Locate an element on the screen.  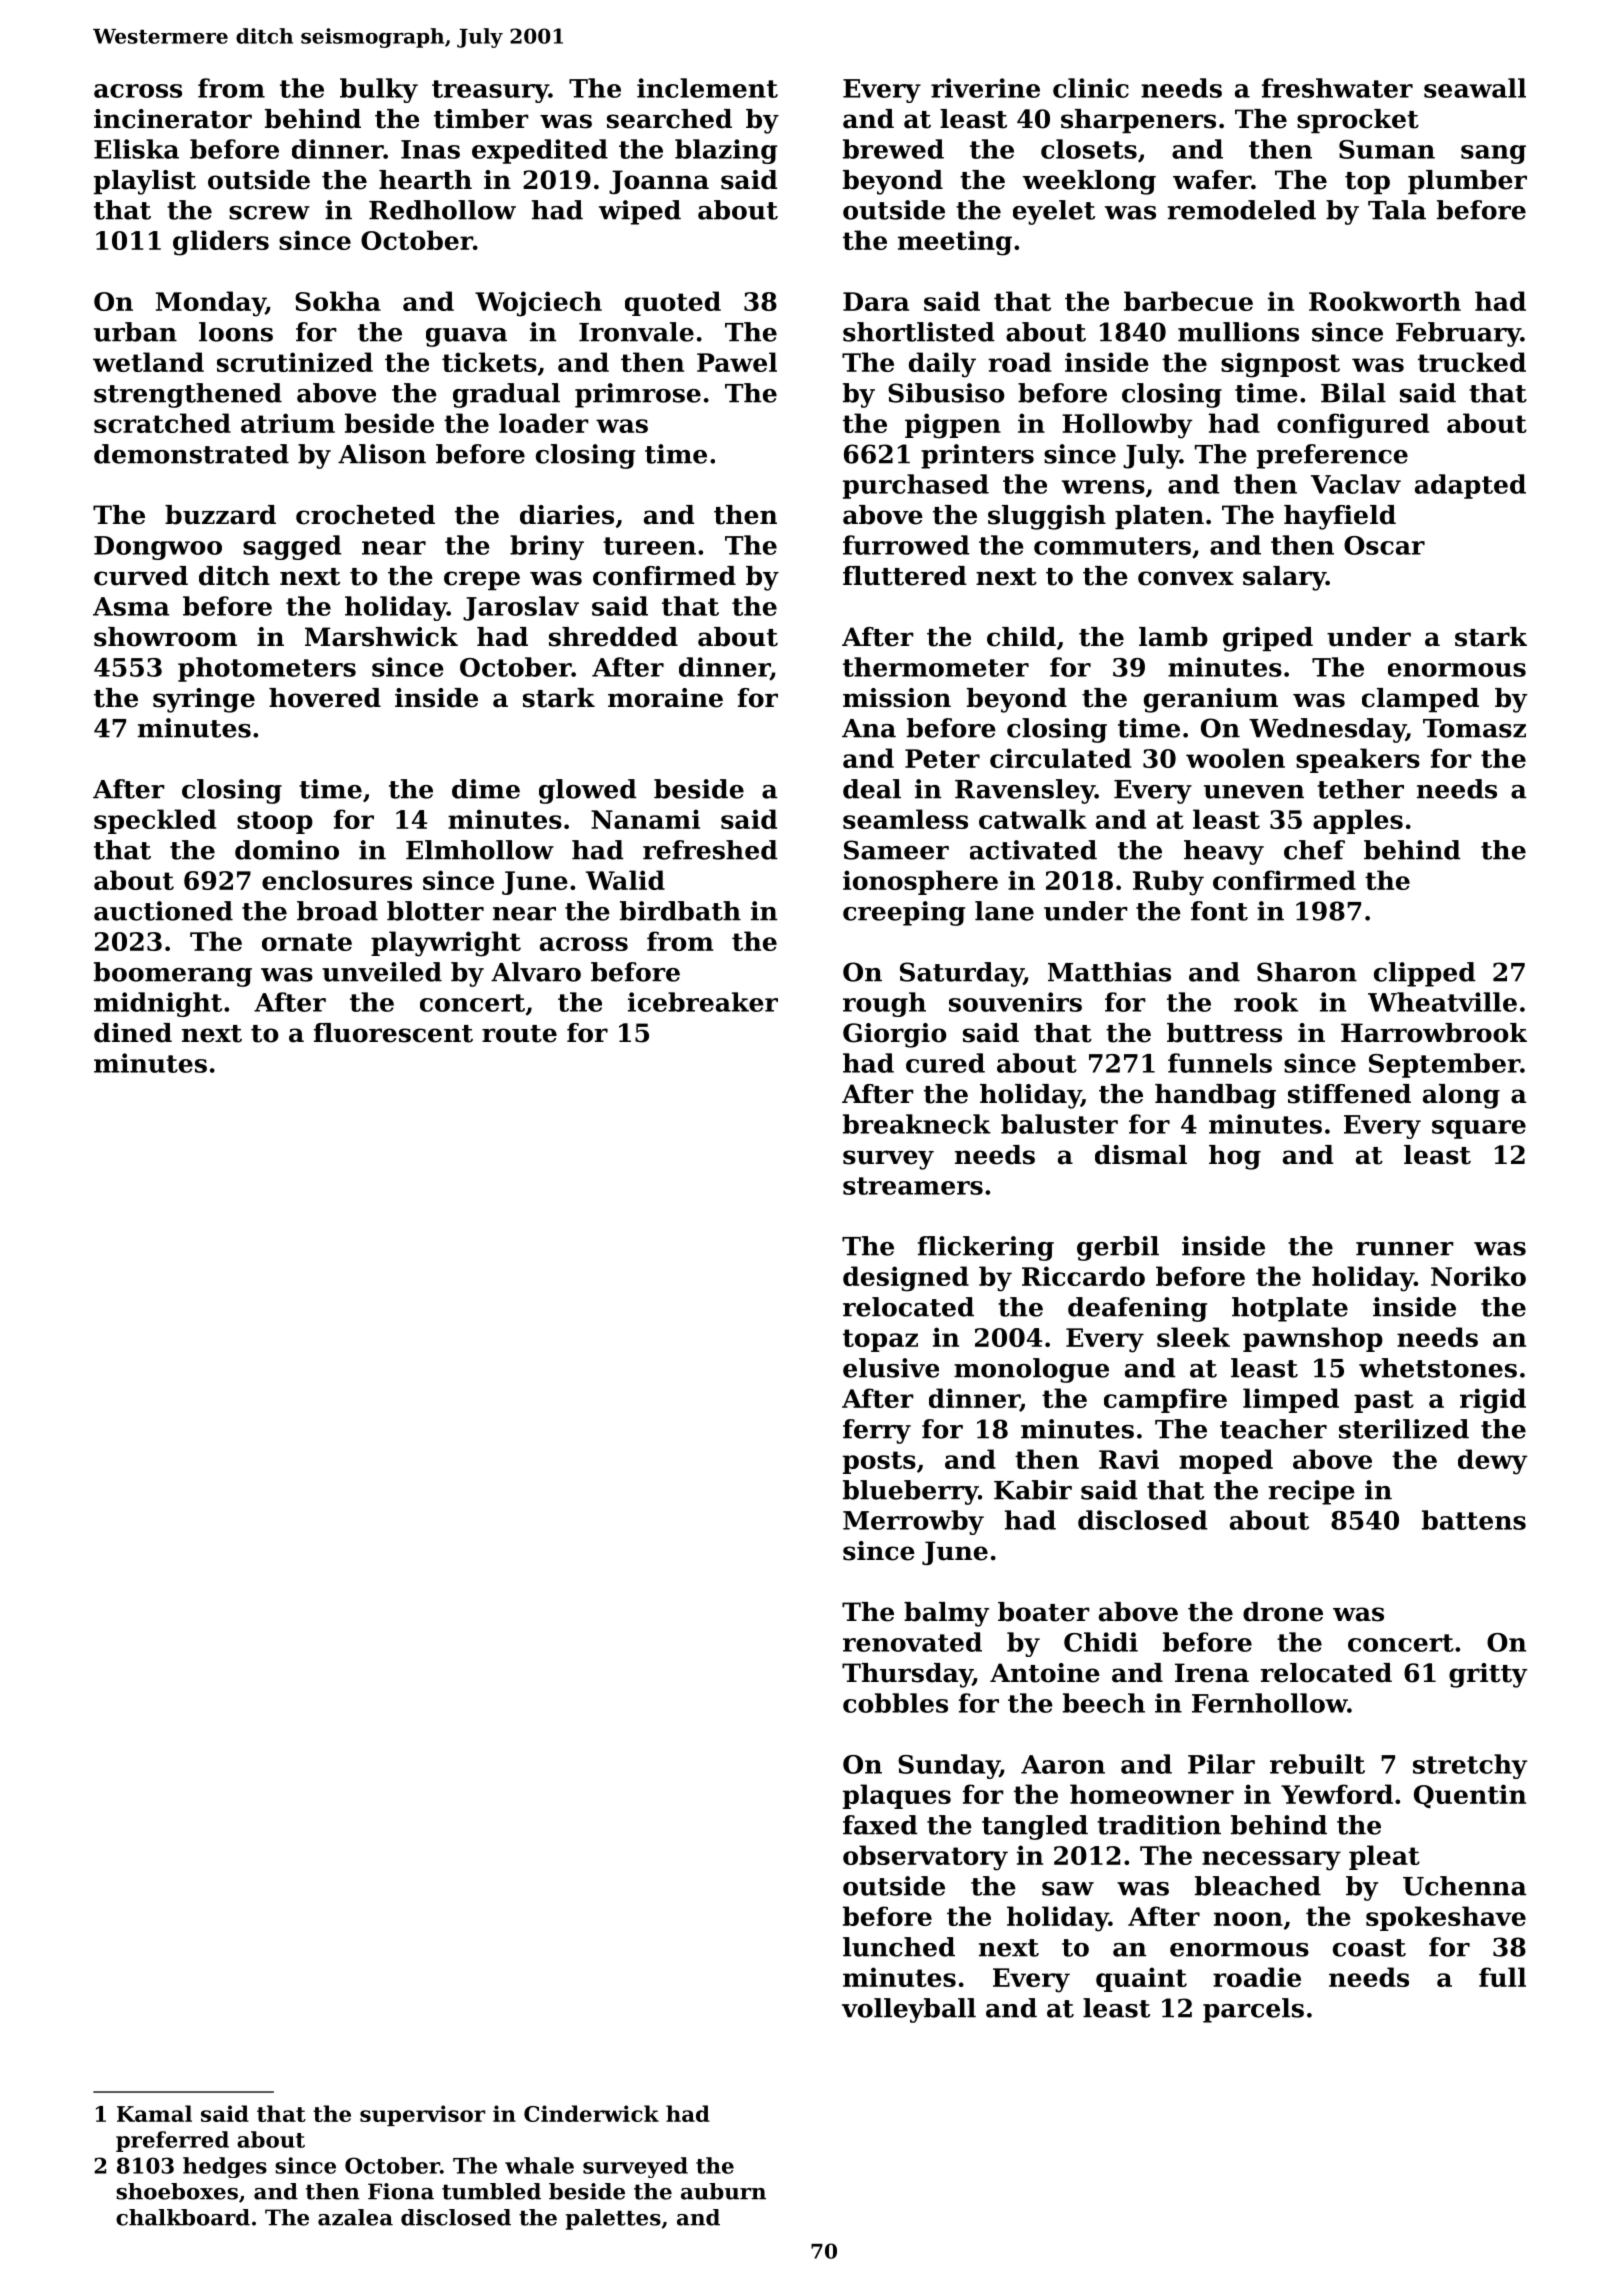
incinerator is located at coordinates (173, 119).
